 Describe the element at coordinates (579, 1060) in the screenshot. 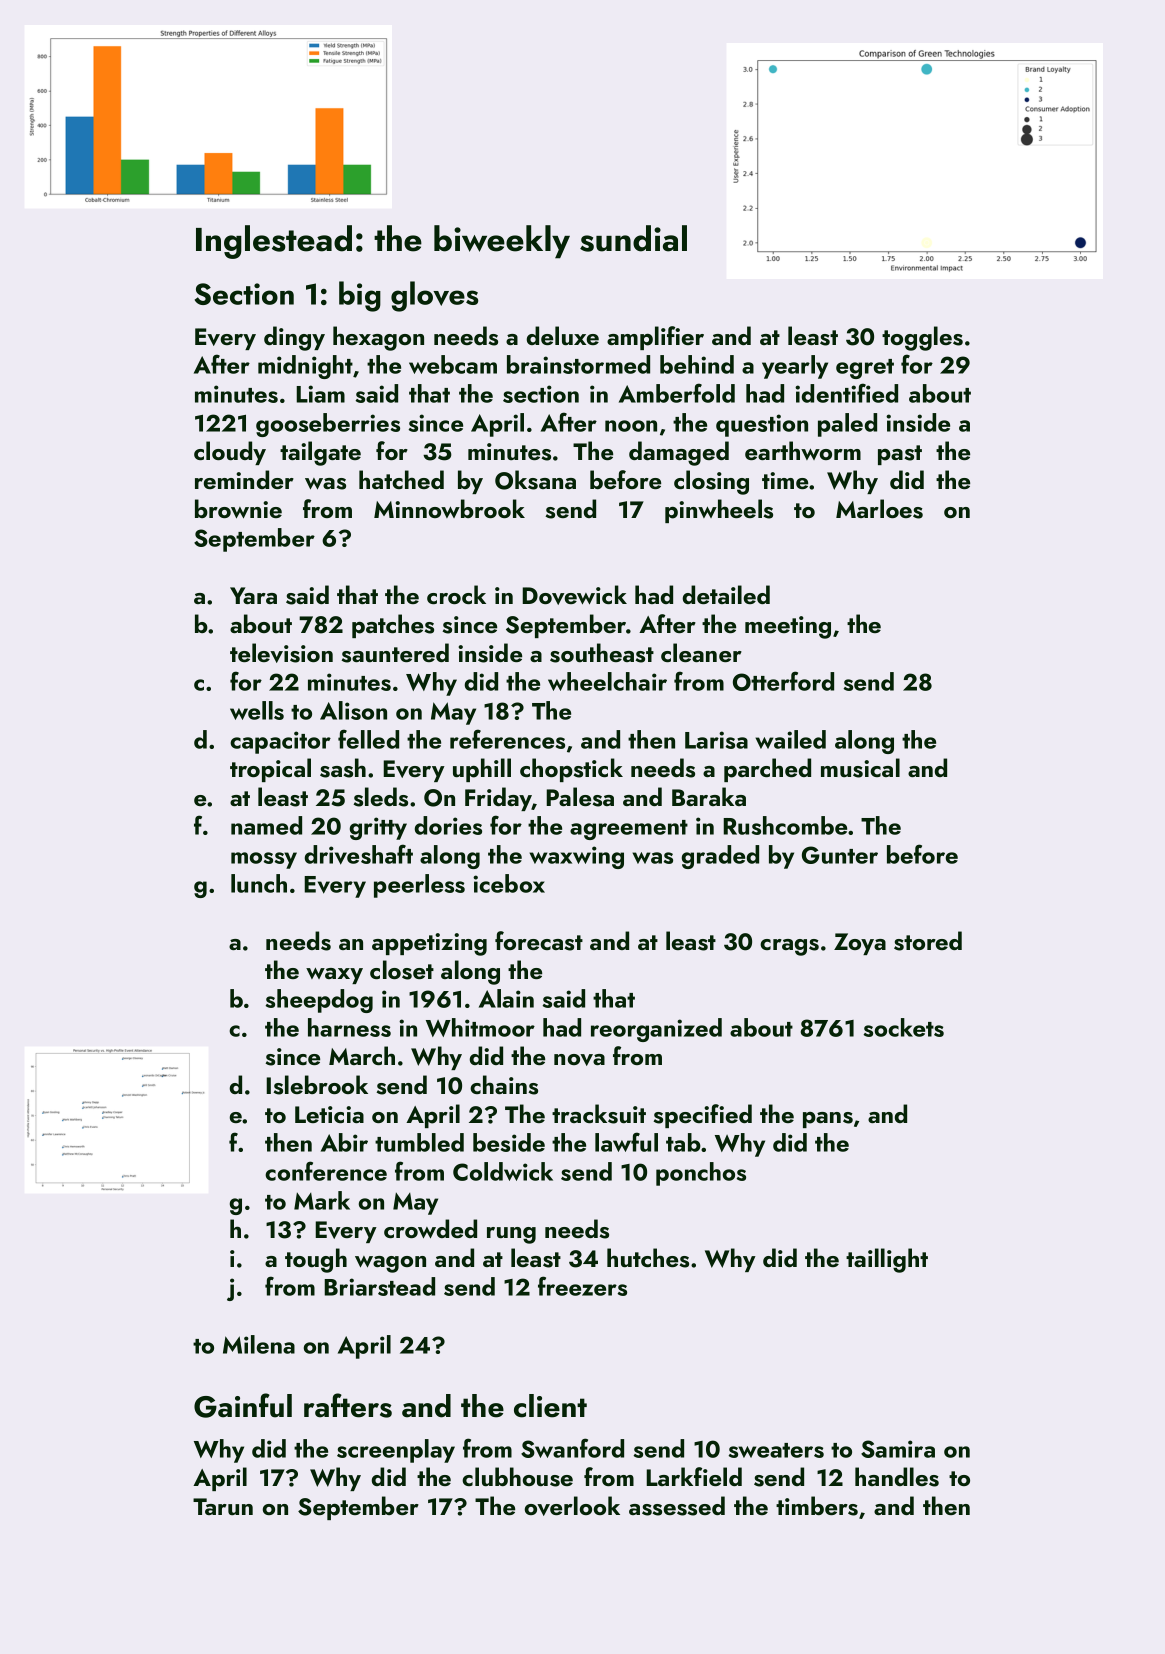

I see `nova` at that location.
